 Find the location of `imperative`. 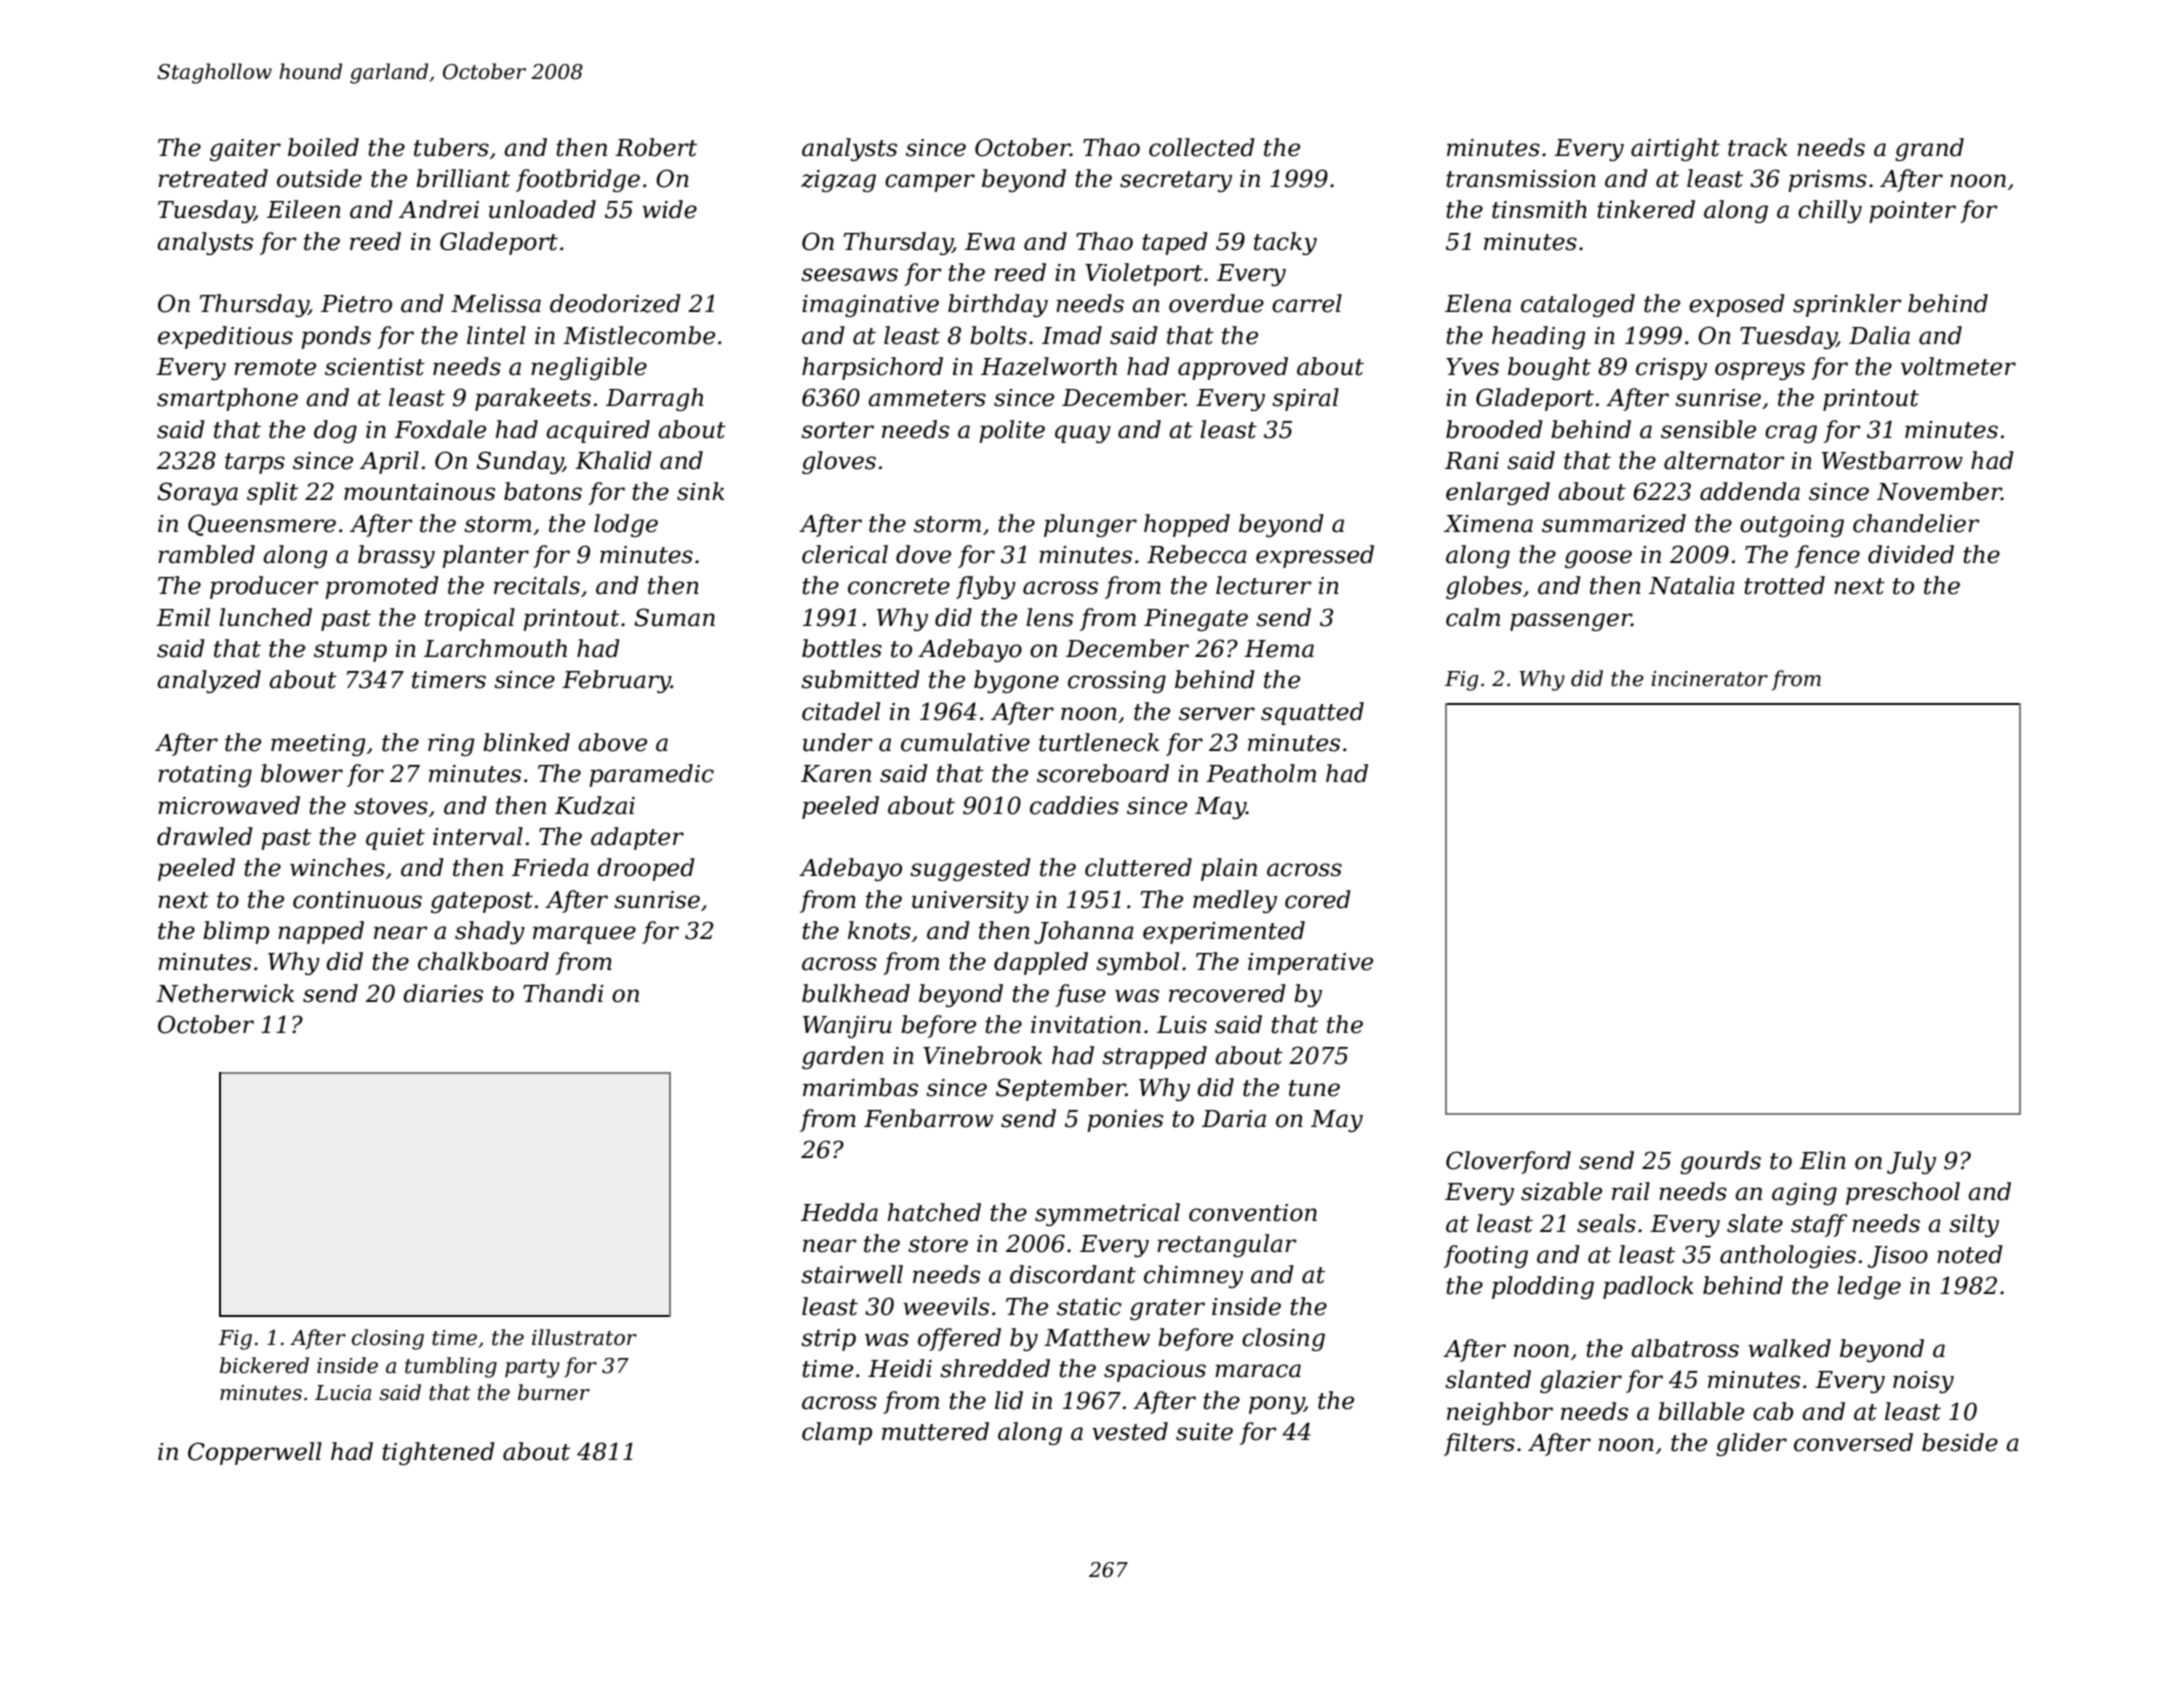

imperative is located at coordinates (1310, 964).
